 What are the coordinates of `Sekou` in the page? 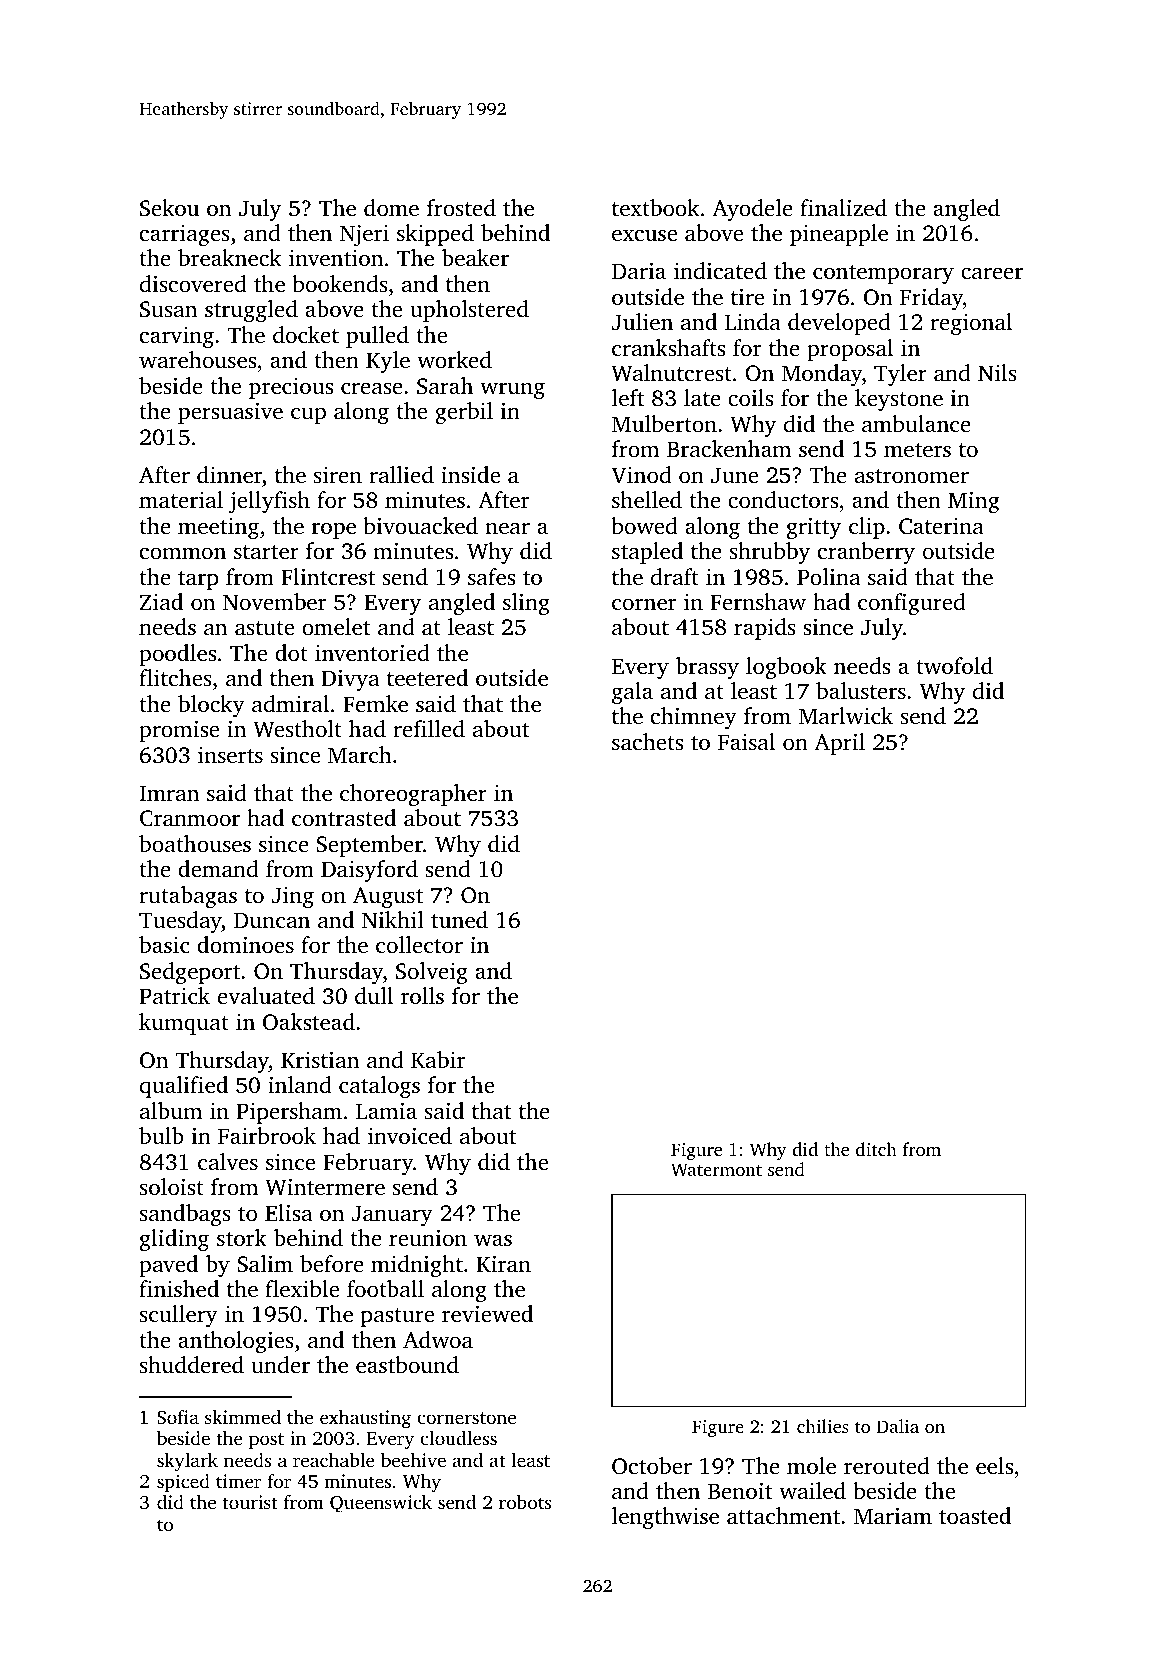 It's located at (169, 208).
